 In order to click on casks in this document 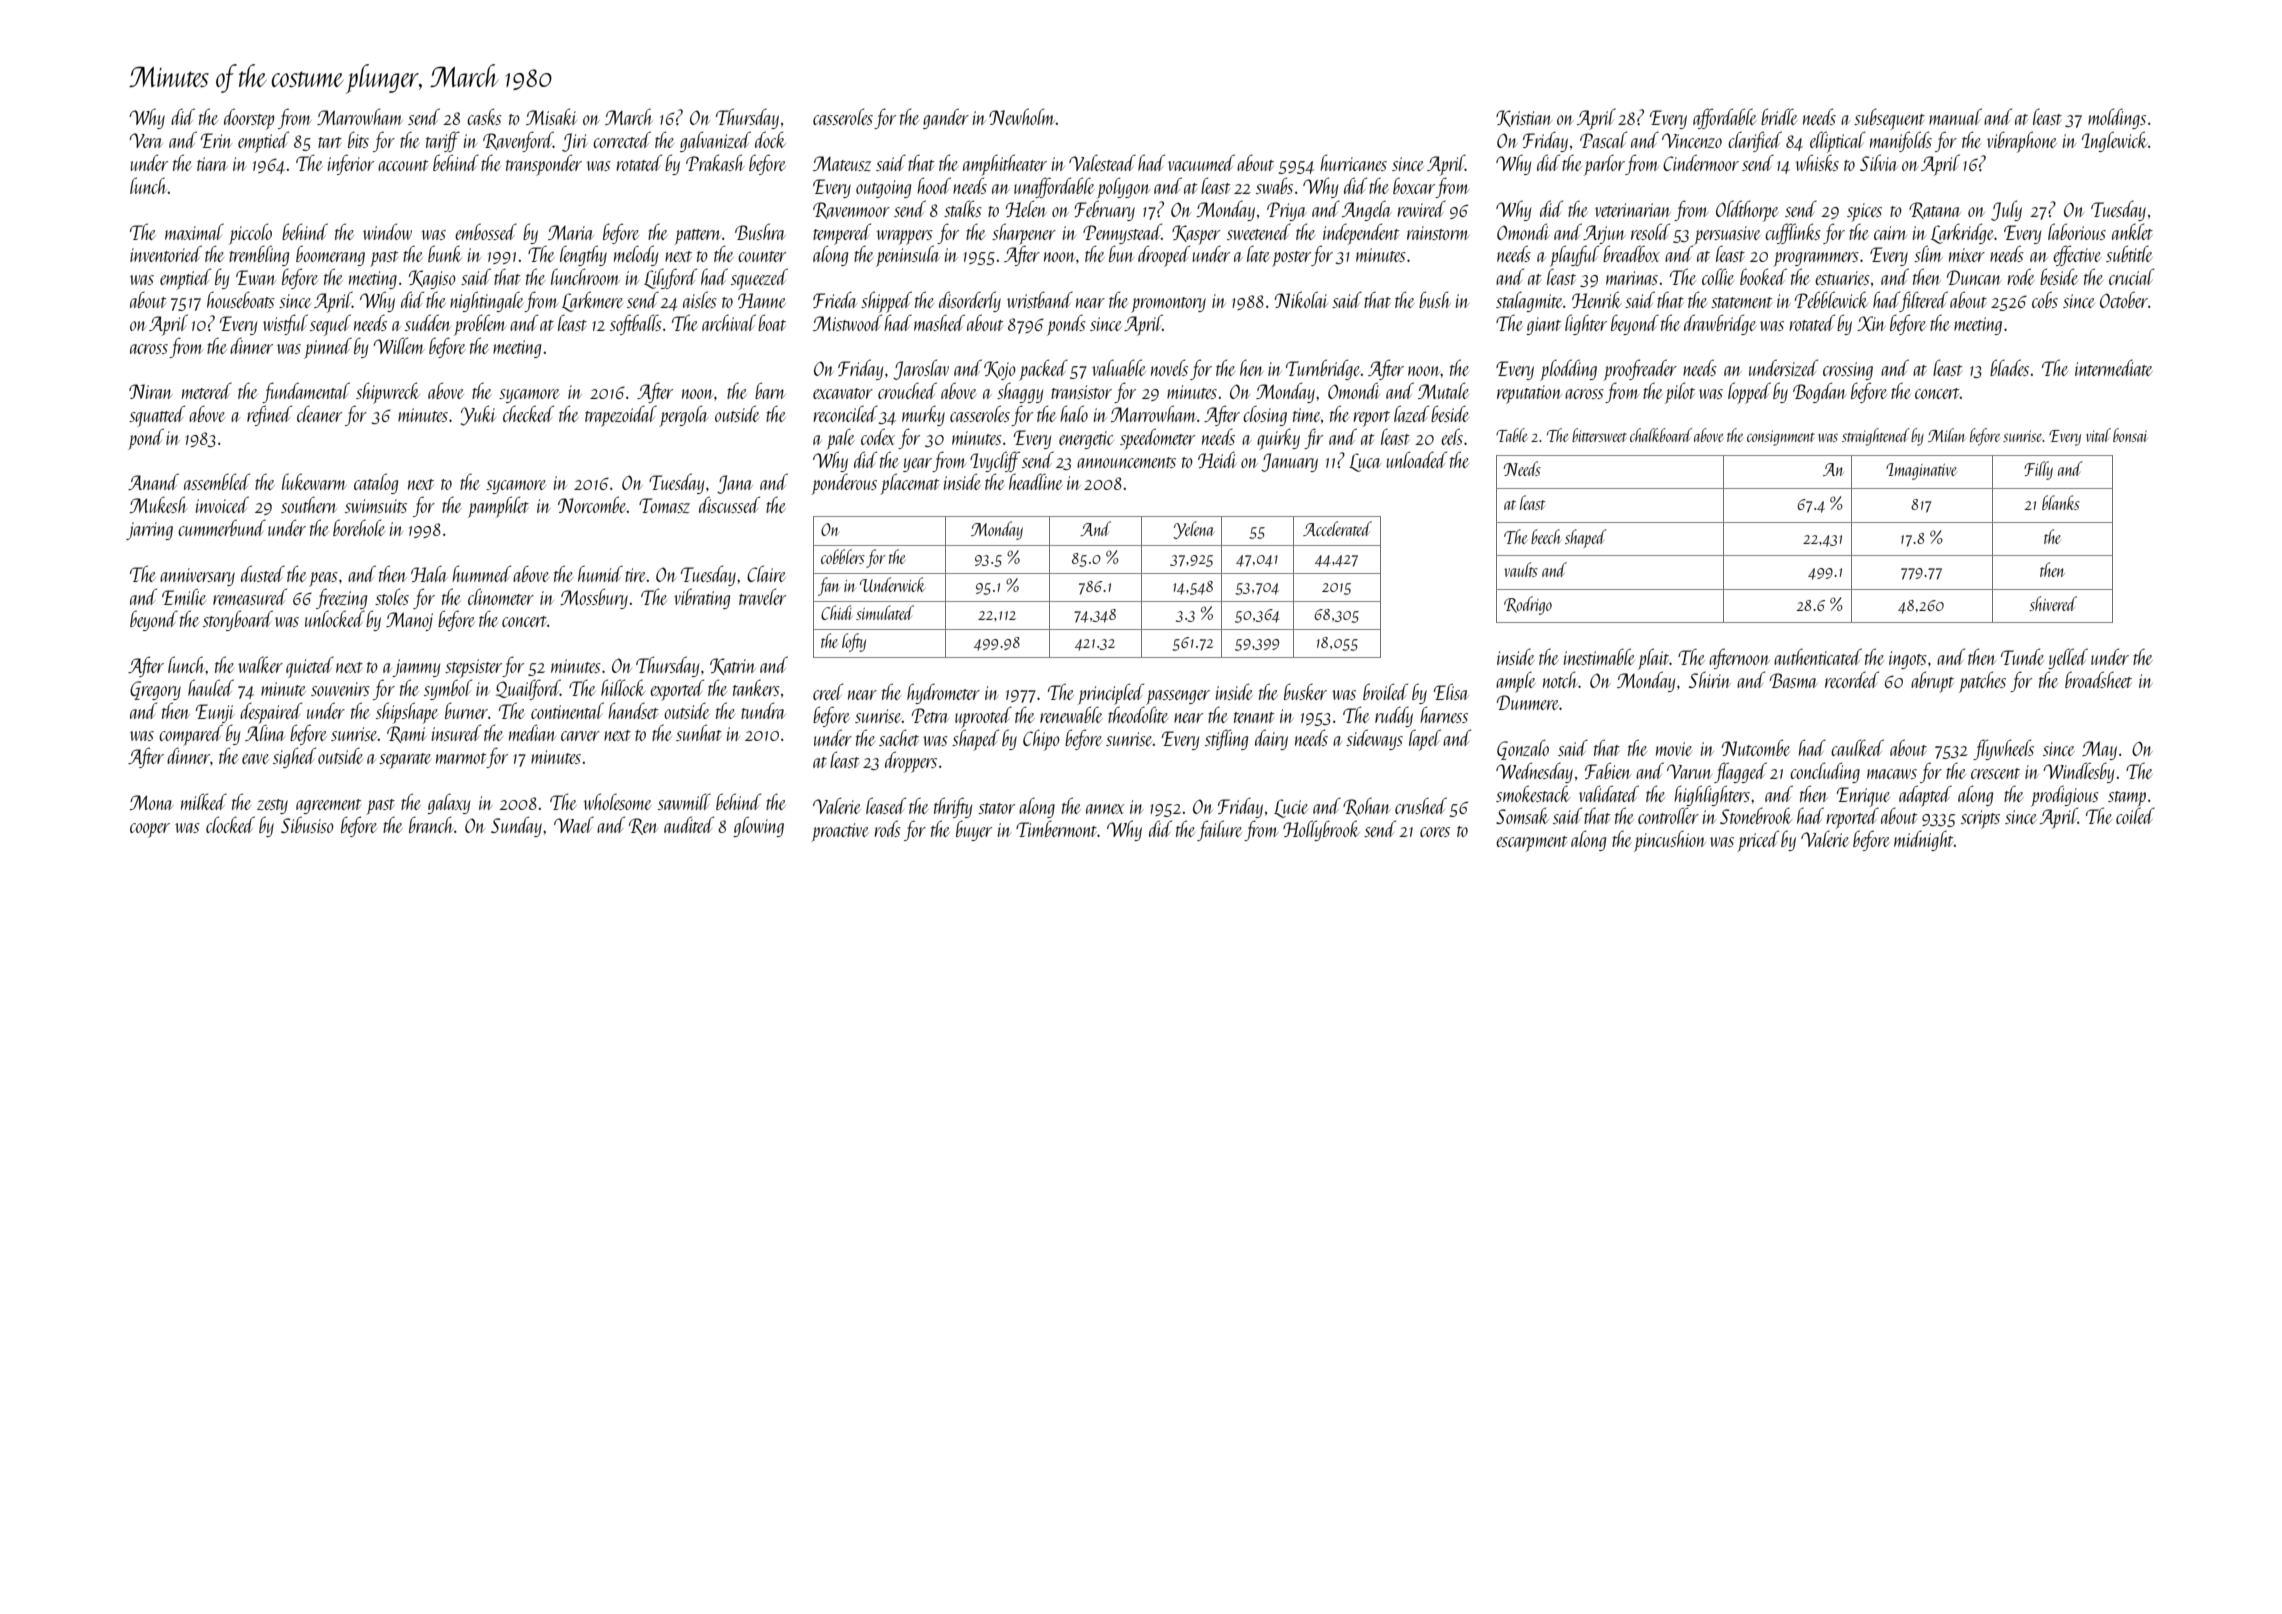, I will do `click(484, 116)`.
